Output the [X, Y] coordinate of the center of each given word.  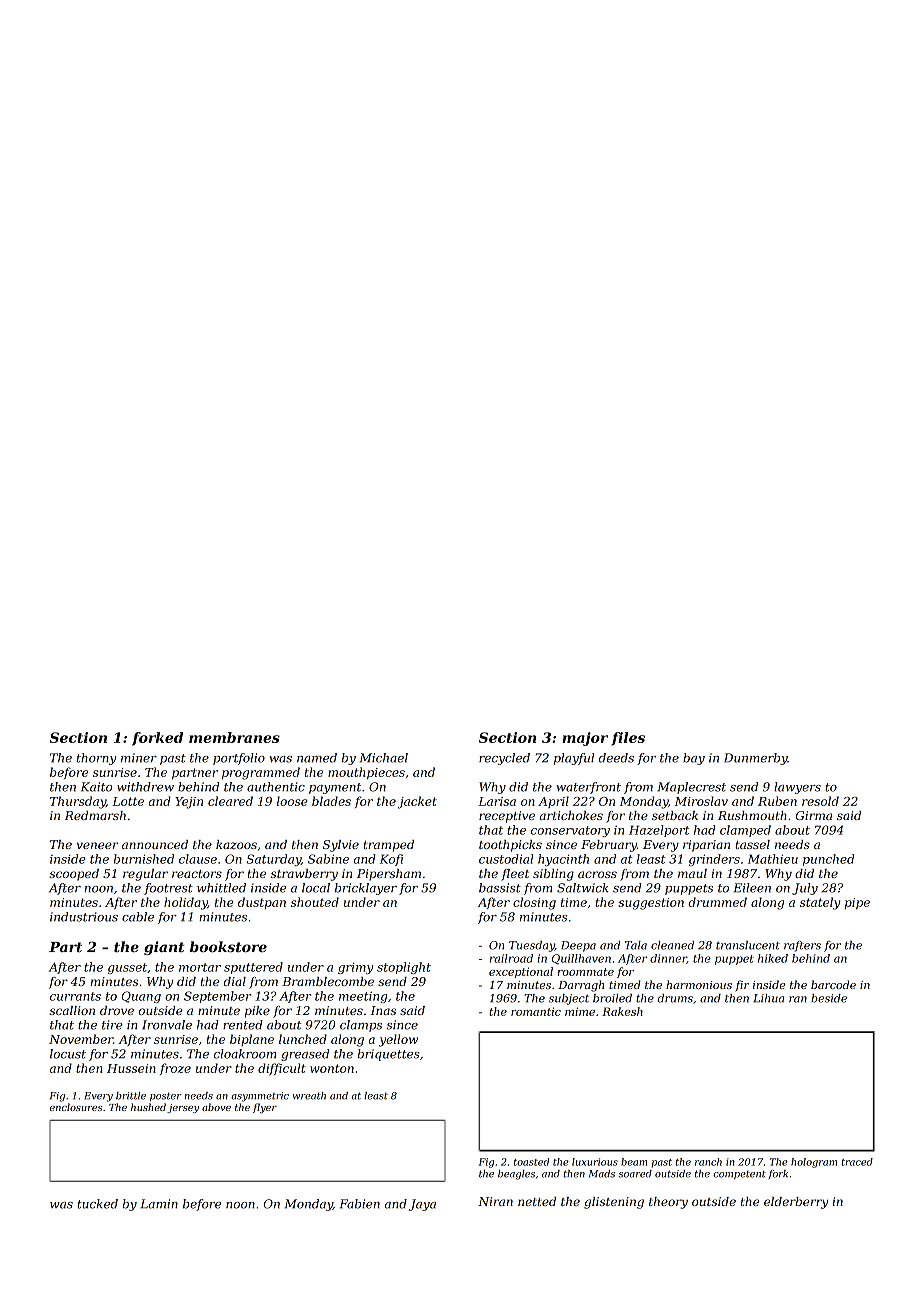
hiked [773, 958]
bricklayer [366, 889]
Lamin [159, 1204]
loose [292, 801]
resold [820, 801]
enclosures [76, 1107]
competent [739, 1175]
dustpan [262, 903]
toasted [531, 1162]
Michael [384, 758]
